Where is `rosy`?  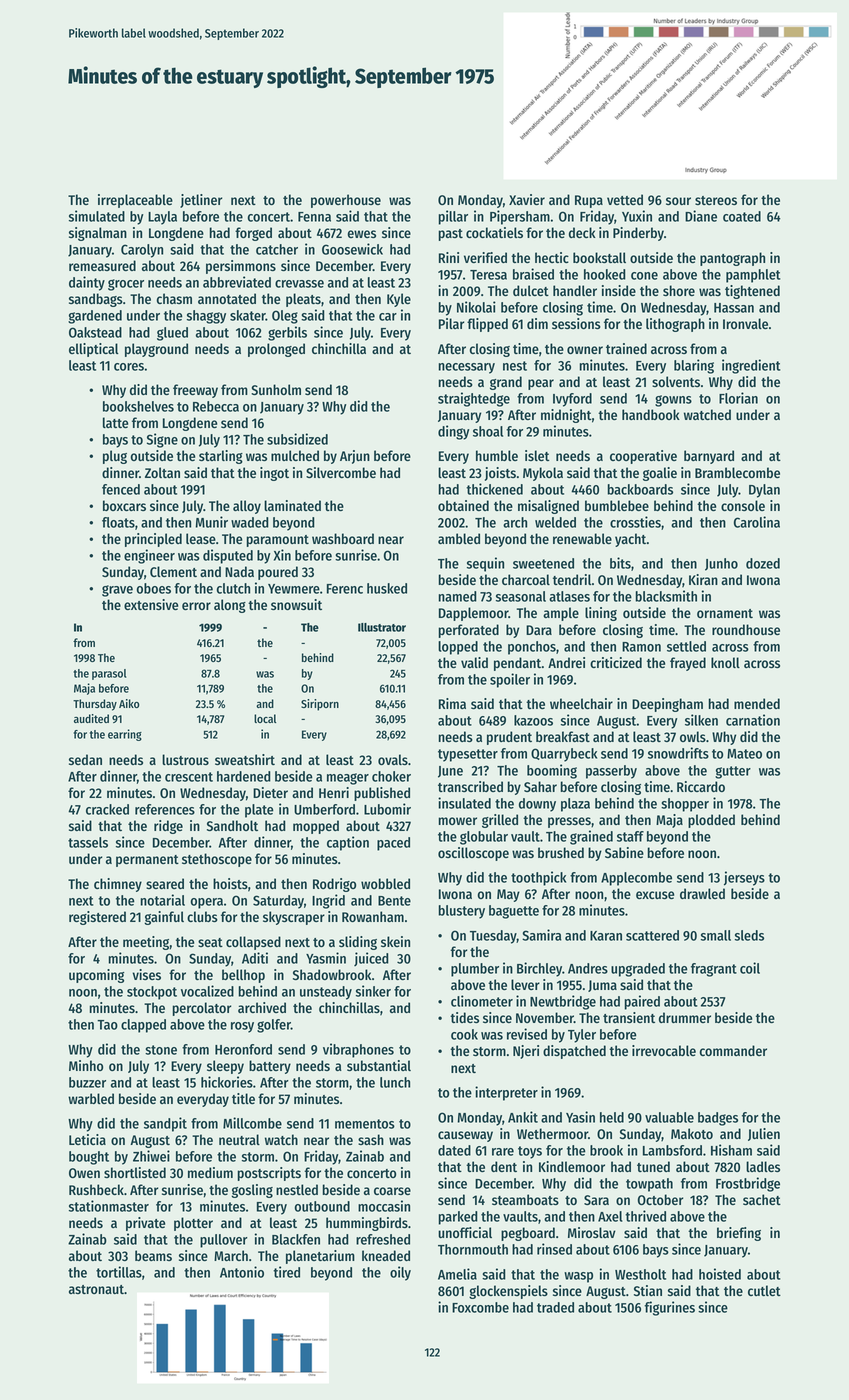
rosy is located at coordinates (242, 1027).
